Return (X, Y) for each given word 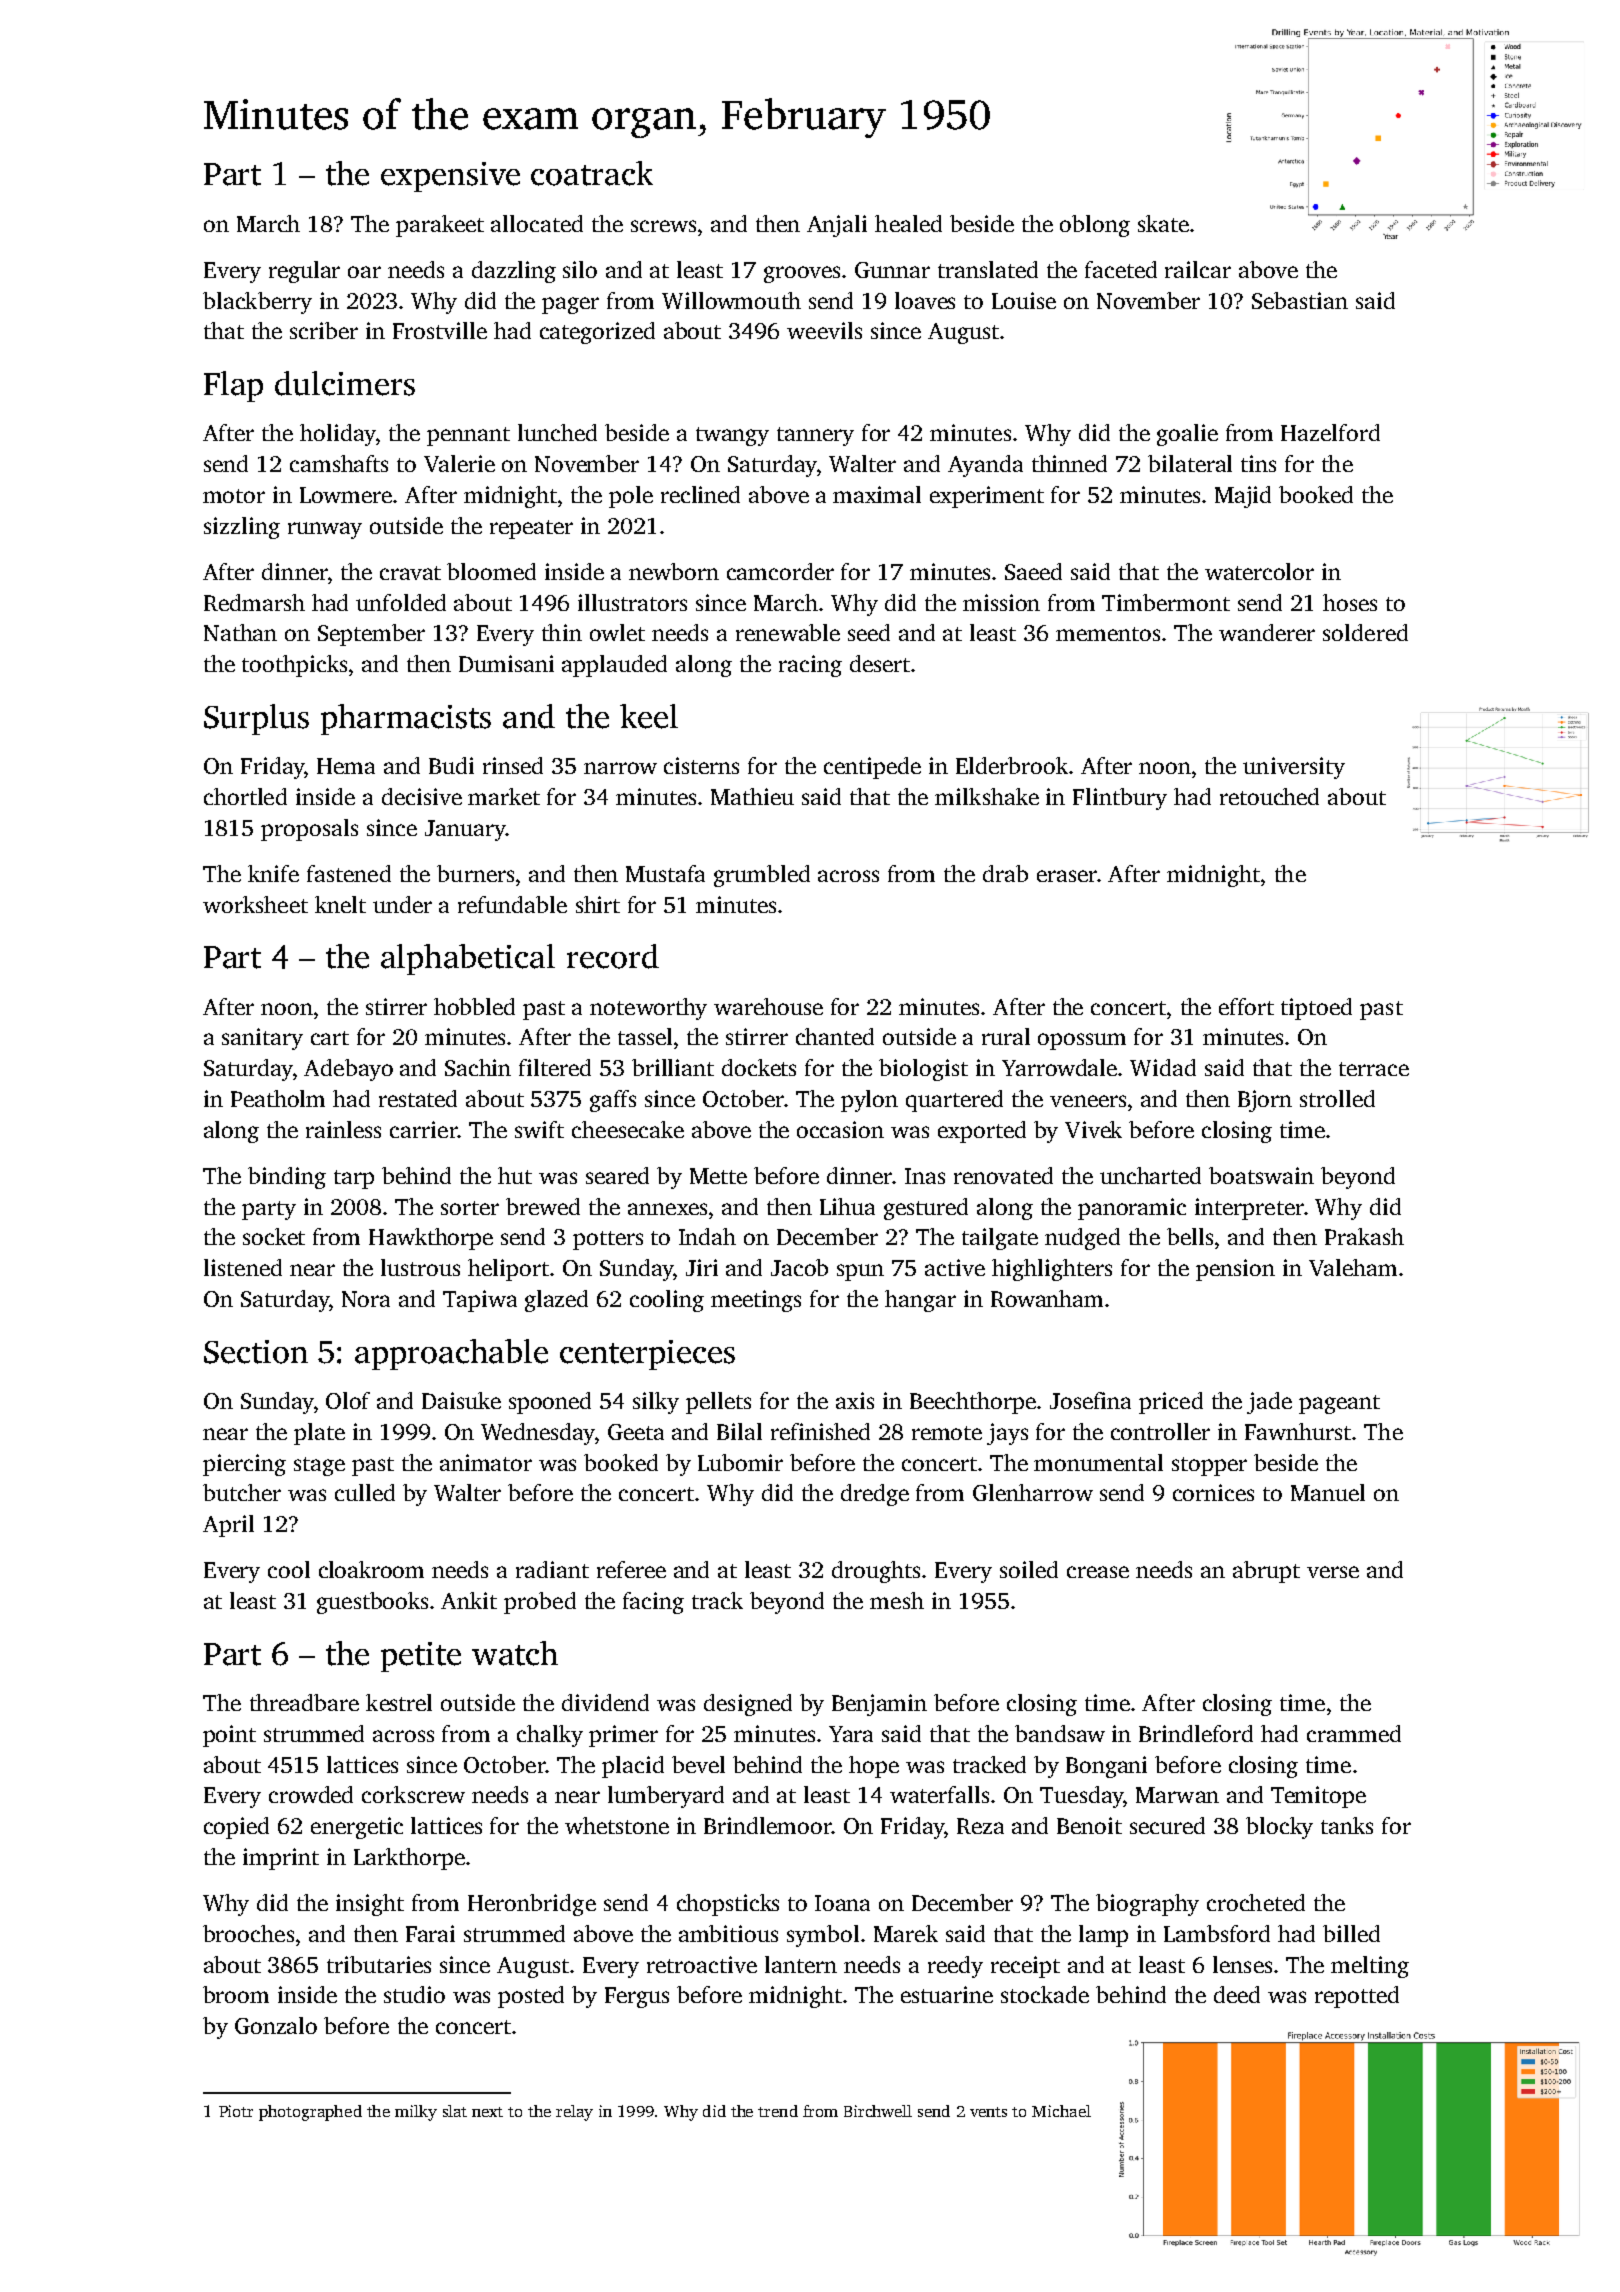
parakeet (440, 226)
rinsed (513, 765)
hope (874, 1767)
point (229, 1736)
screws (663, 226)
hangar (920, 1301)
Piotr (236, 2111)
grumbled (762, 876)
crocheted (1256, 1902)
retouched (1269, 796)
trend (778, 2111)
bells (1190, 1236)
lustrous (420, 1267)
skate (1163, 223)
